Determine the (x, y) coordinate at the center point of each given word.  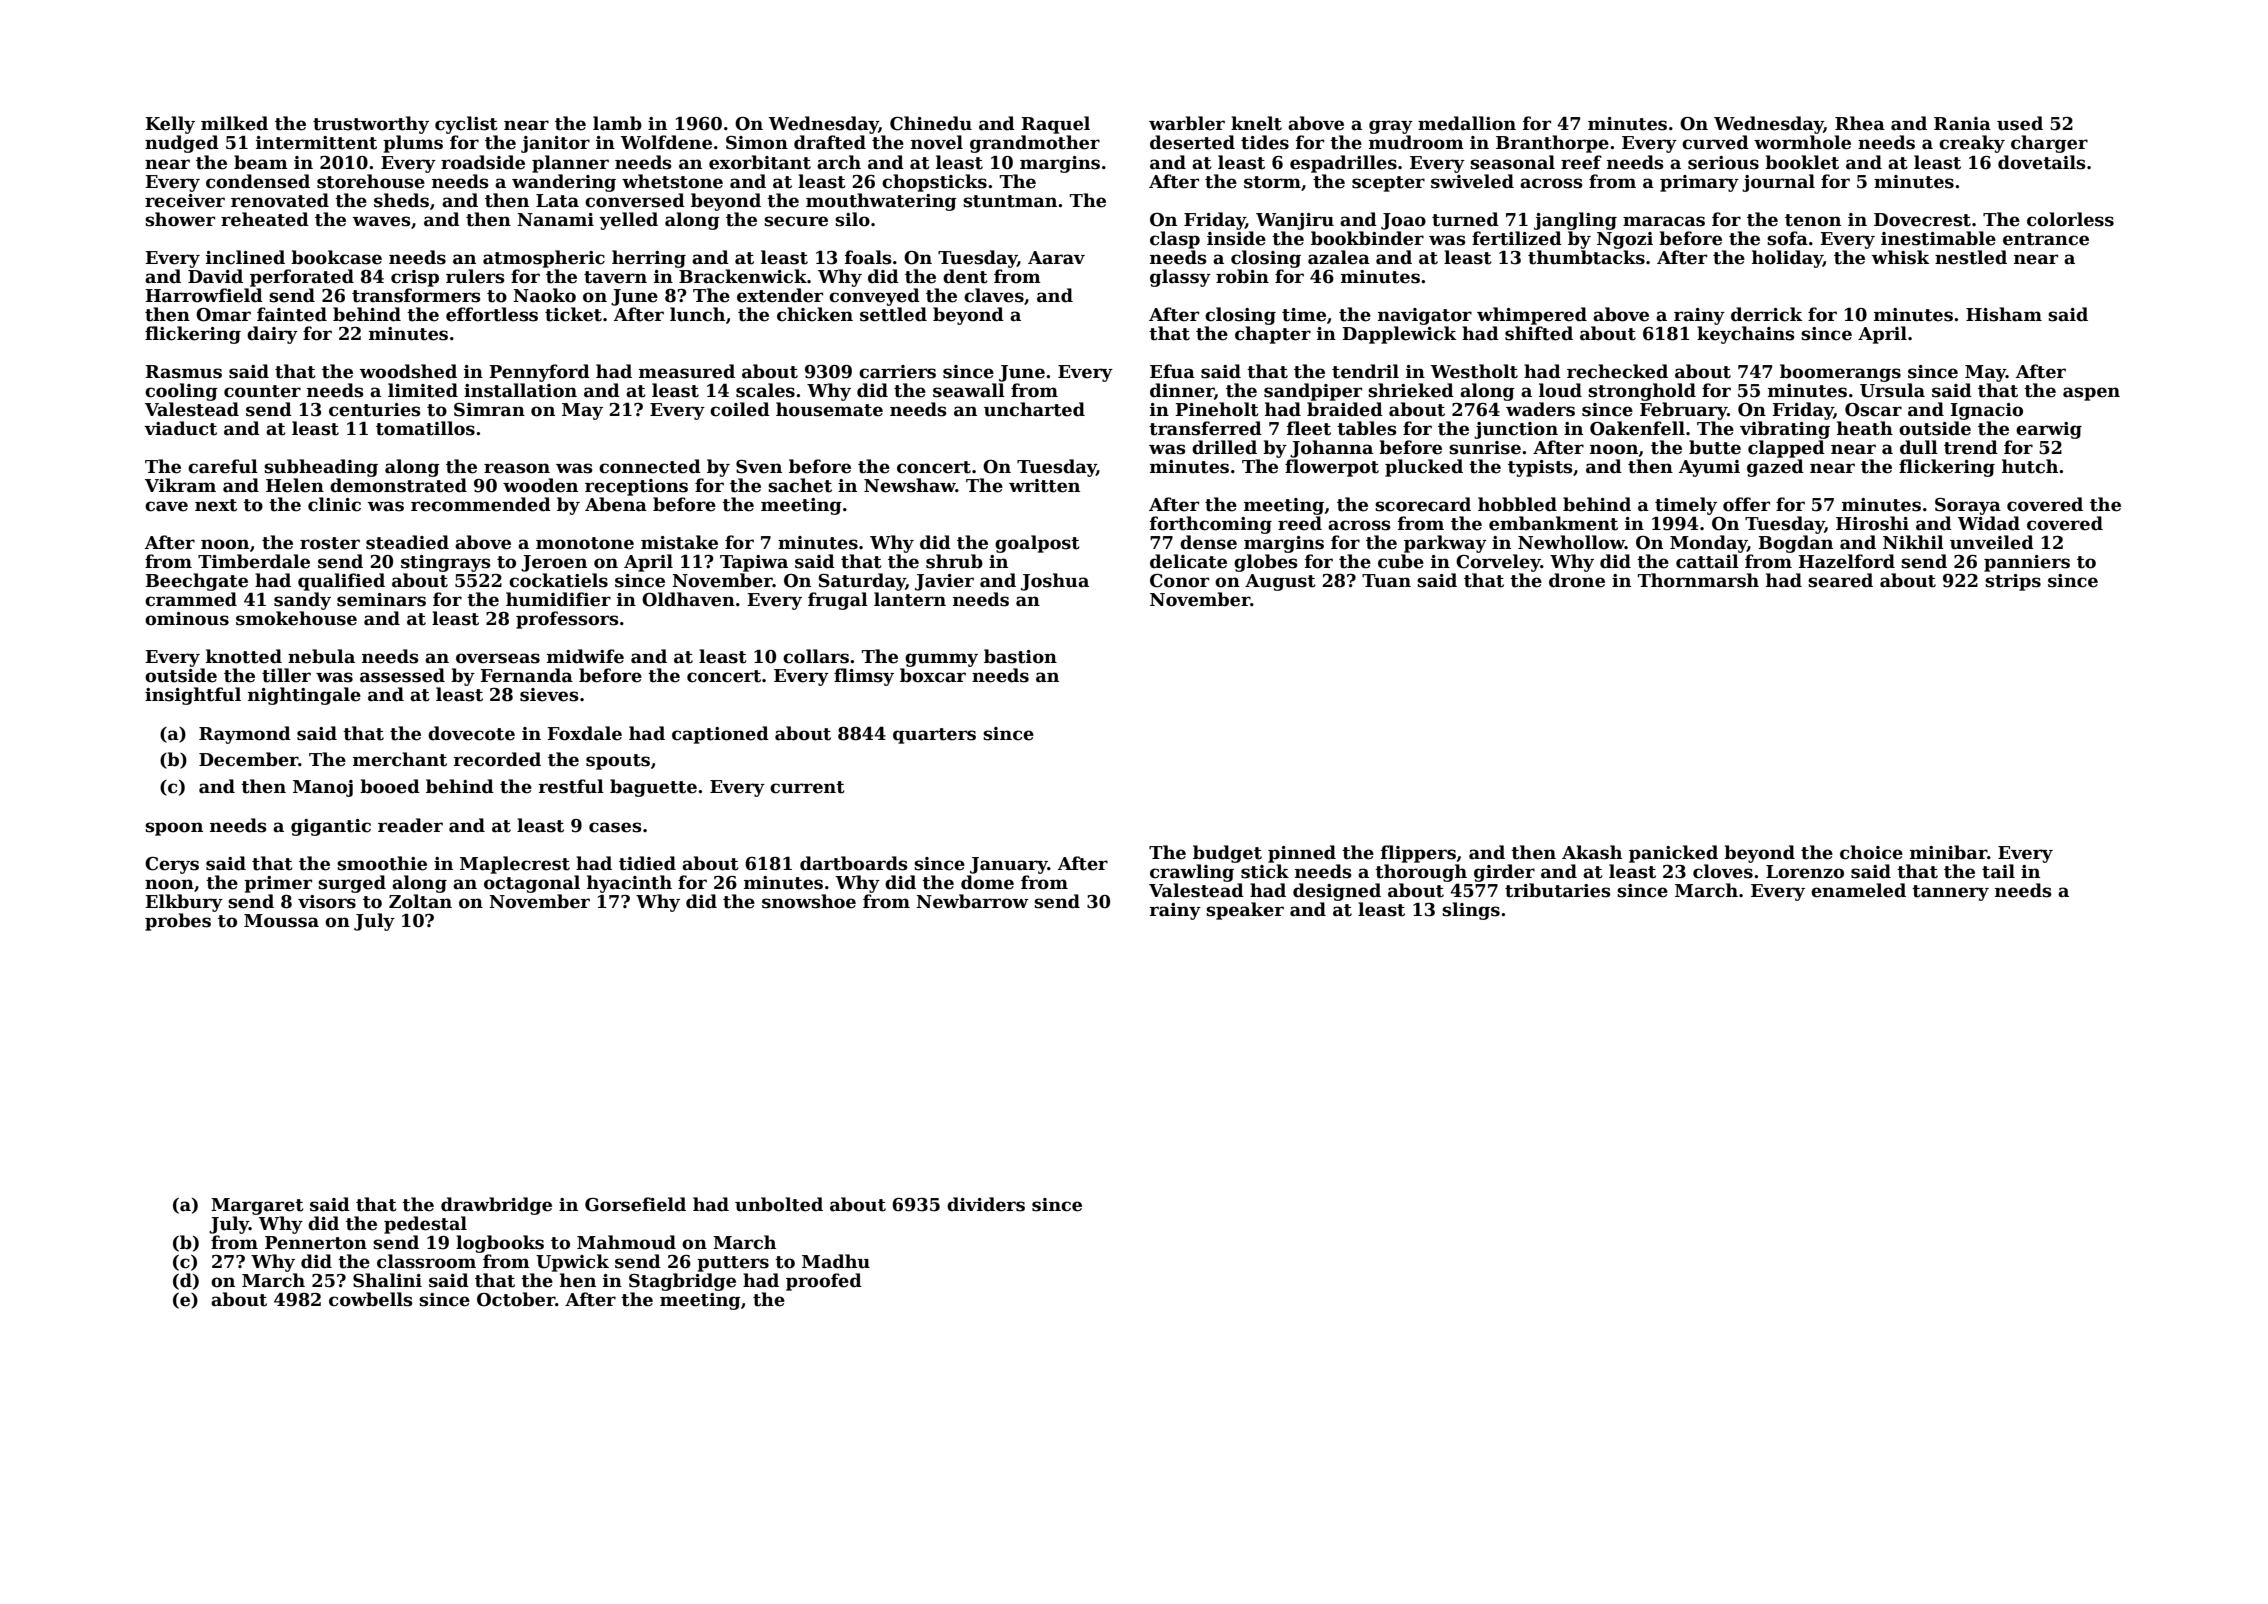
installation (520, 390)
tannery (1950, 893)
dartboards (854, 863)
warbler (1187, 123)
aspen (2091, 394)
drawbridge (496, 1206)
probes (178, 922)
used (2020, 123)
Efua (1172, 371)
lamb (617, 123)
